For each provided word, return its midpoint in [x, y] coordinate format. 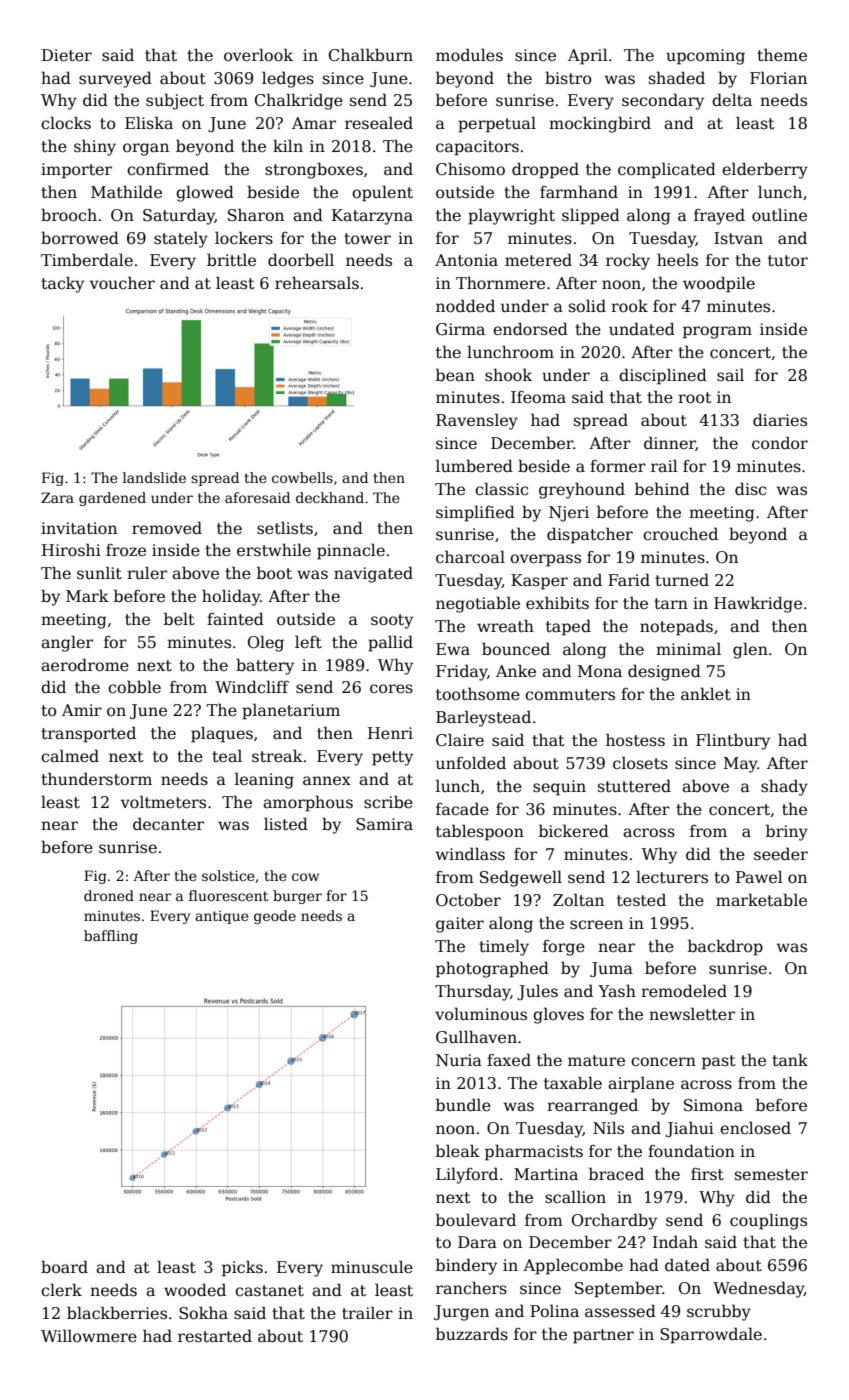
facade [462, 809]
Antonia [466, 260]
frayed [719, 216]
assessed [620, 1310]
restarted [215, 1336]
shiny [95, 147]
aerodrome [85, 665]
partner [603, 1336]
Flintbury [733, 741]
